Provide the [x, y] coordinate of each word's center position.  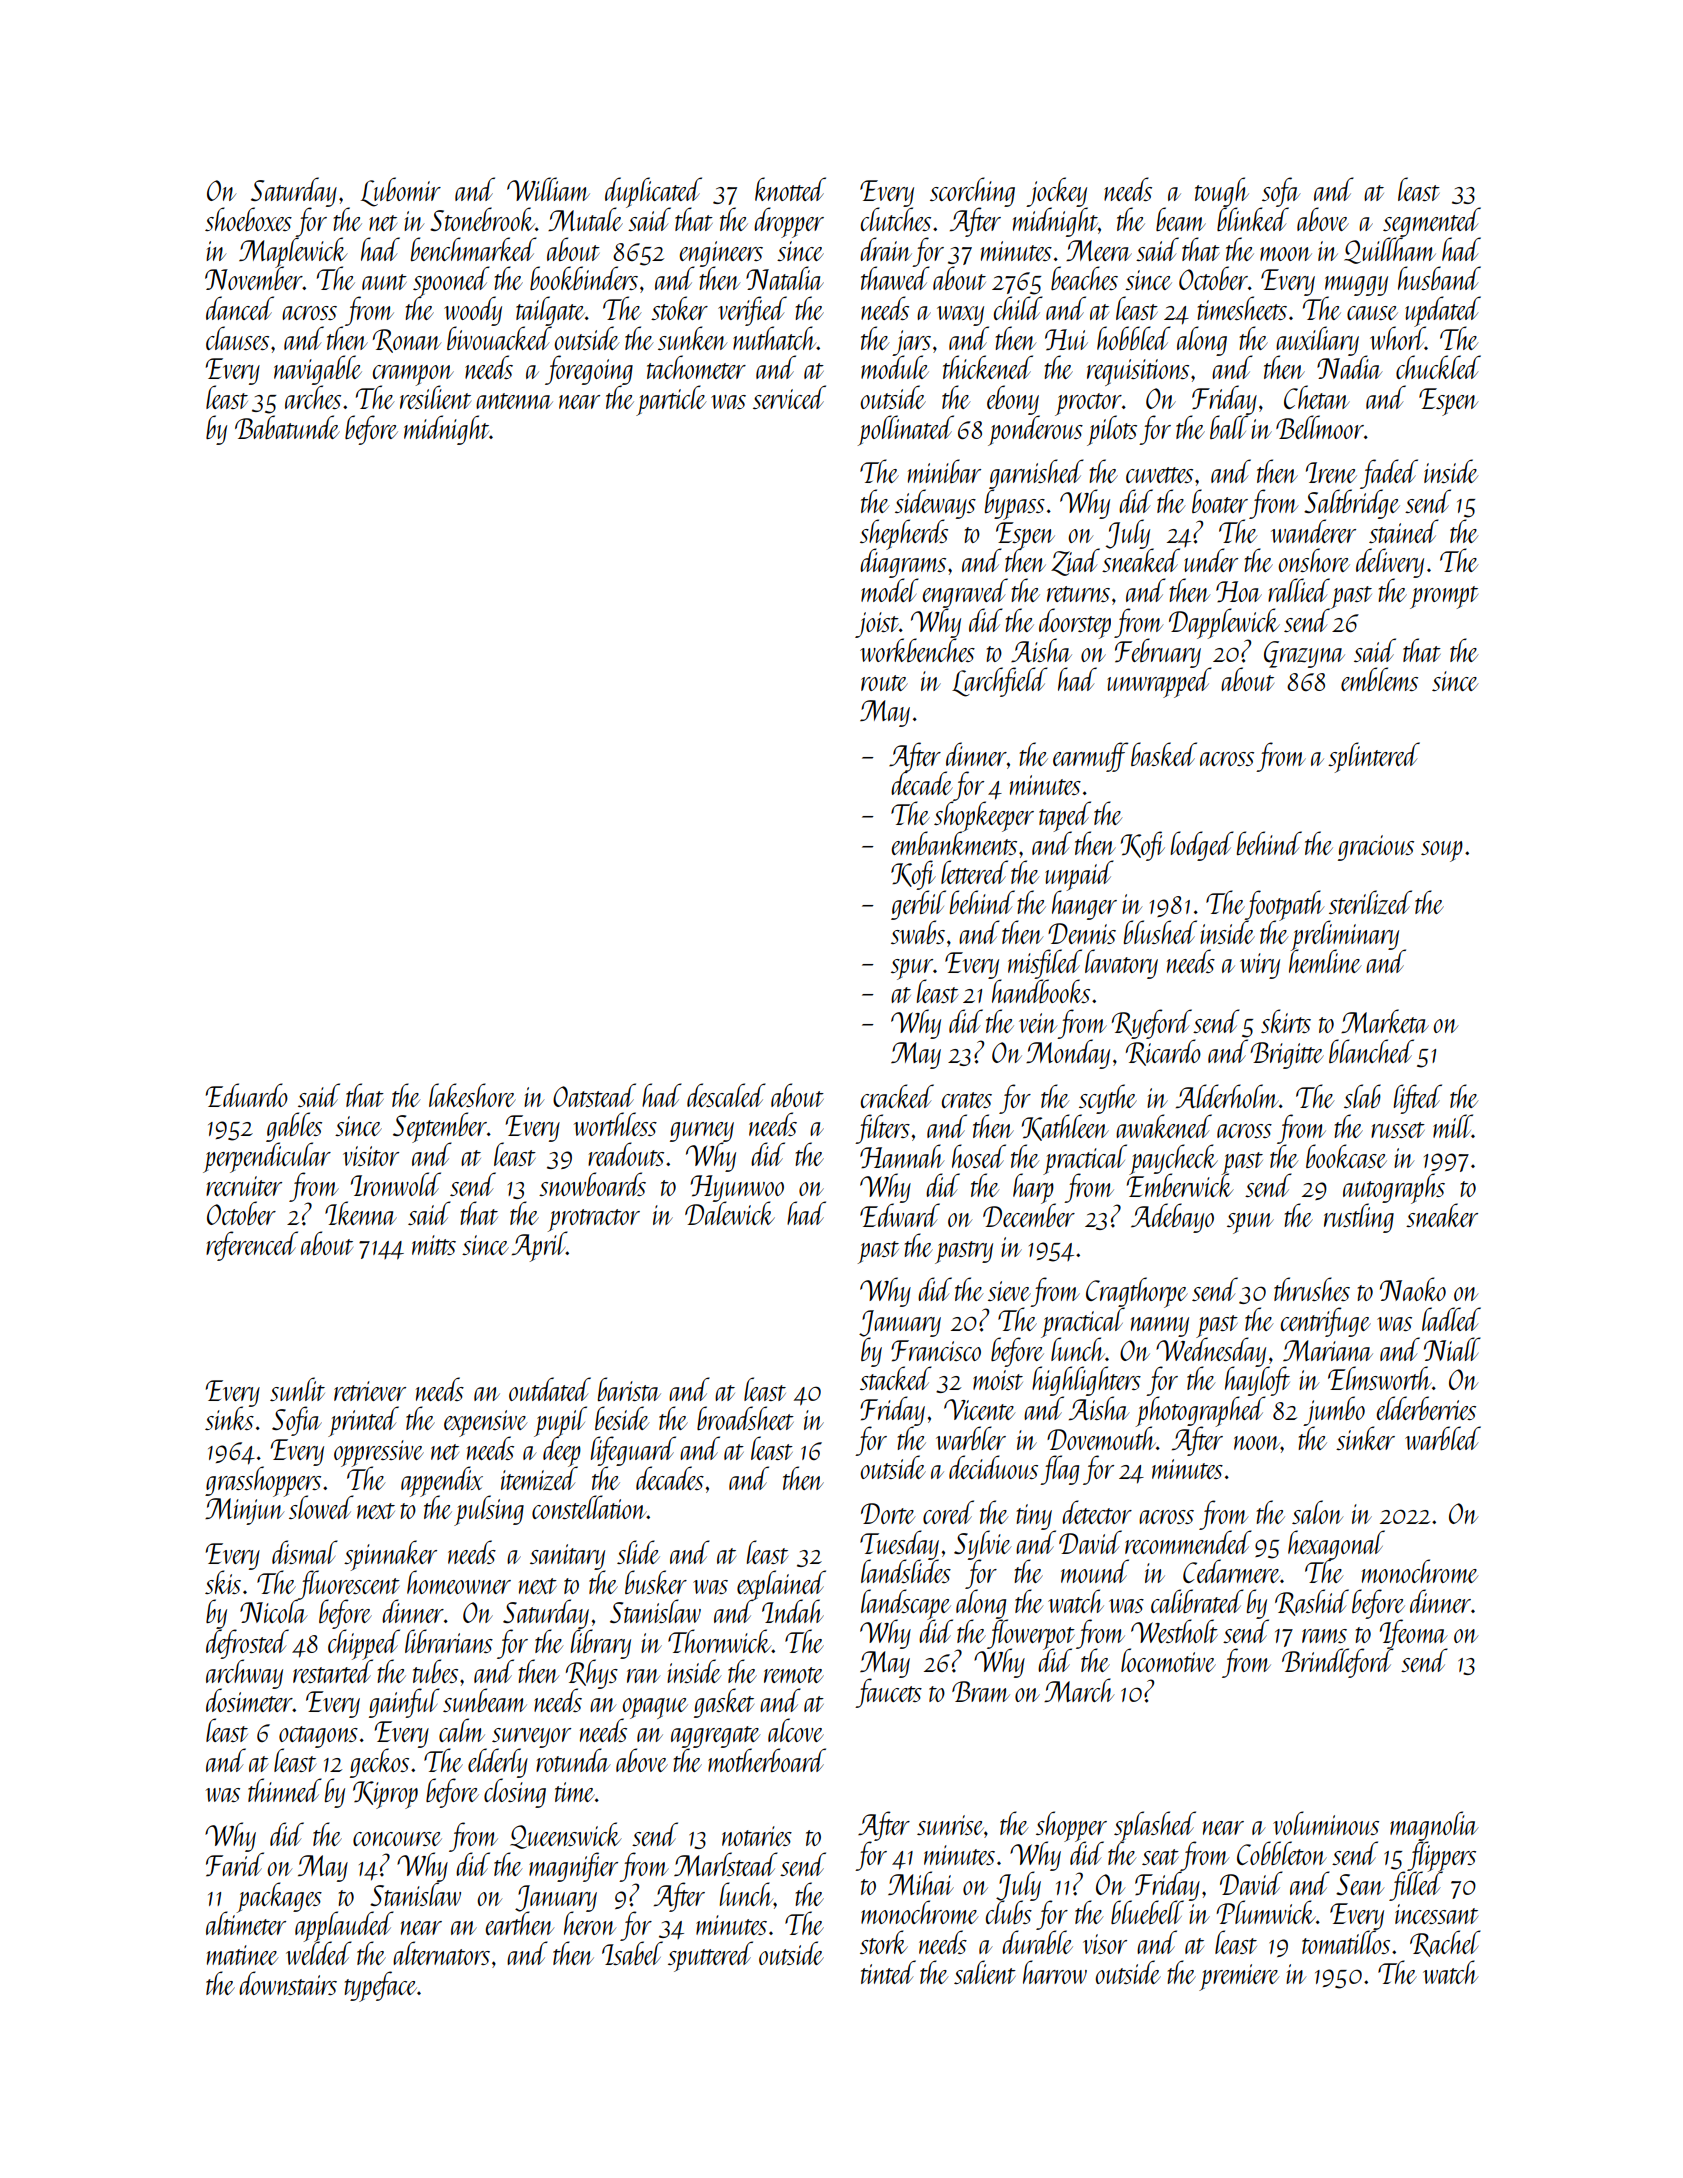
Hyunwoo [737, 1188]
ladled [1451, 1319]
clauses [237, 338]
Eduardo [247, 1095]
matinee [242, 1955]
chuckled [1438, 367]
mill [1452, 1126]
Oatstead [594, 1095]
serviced [789, 397]
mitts [434, 1245]
